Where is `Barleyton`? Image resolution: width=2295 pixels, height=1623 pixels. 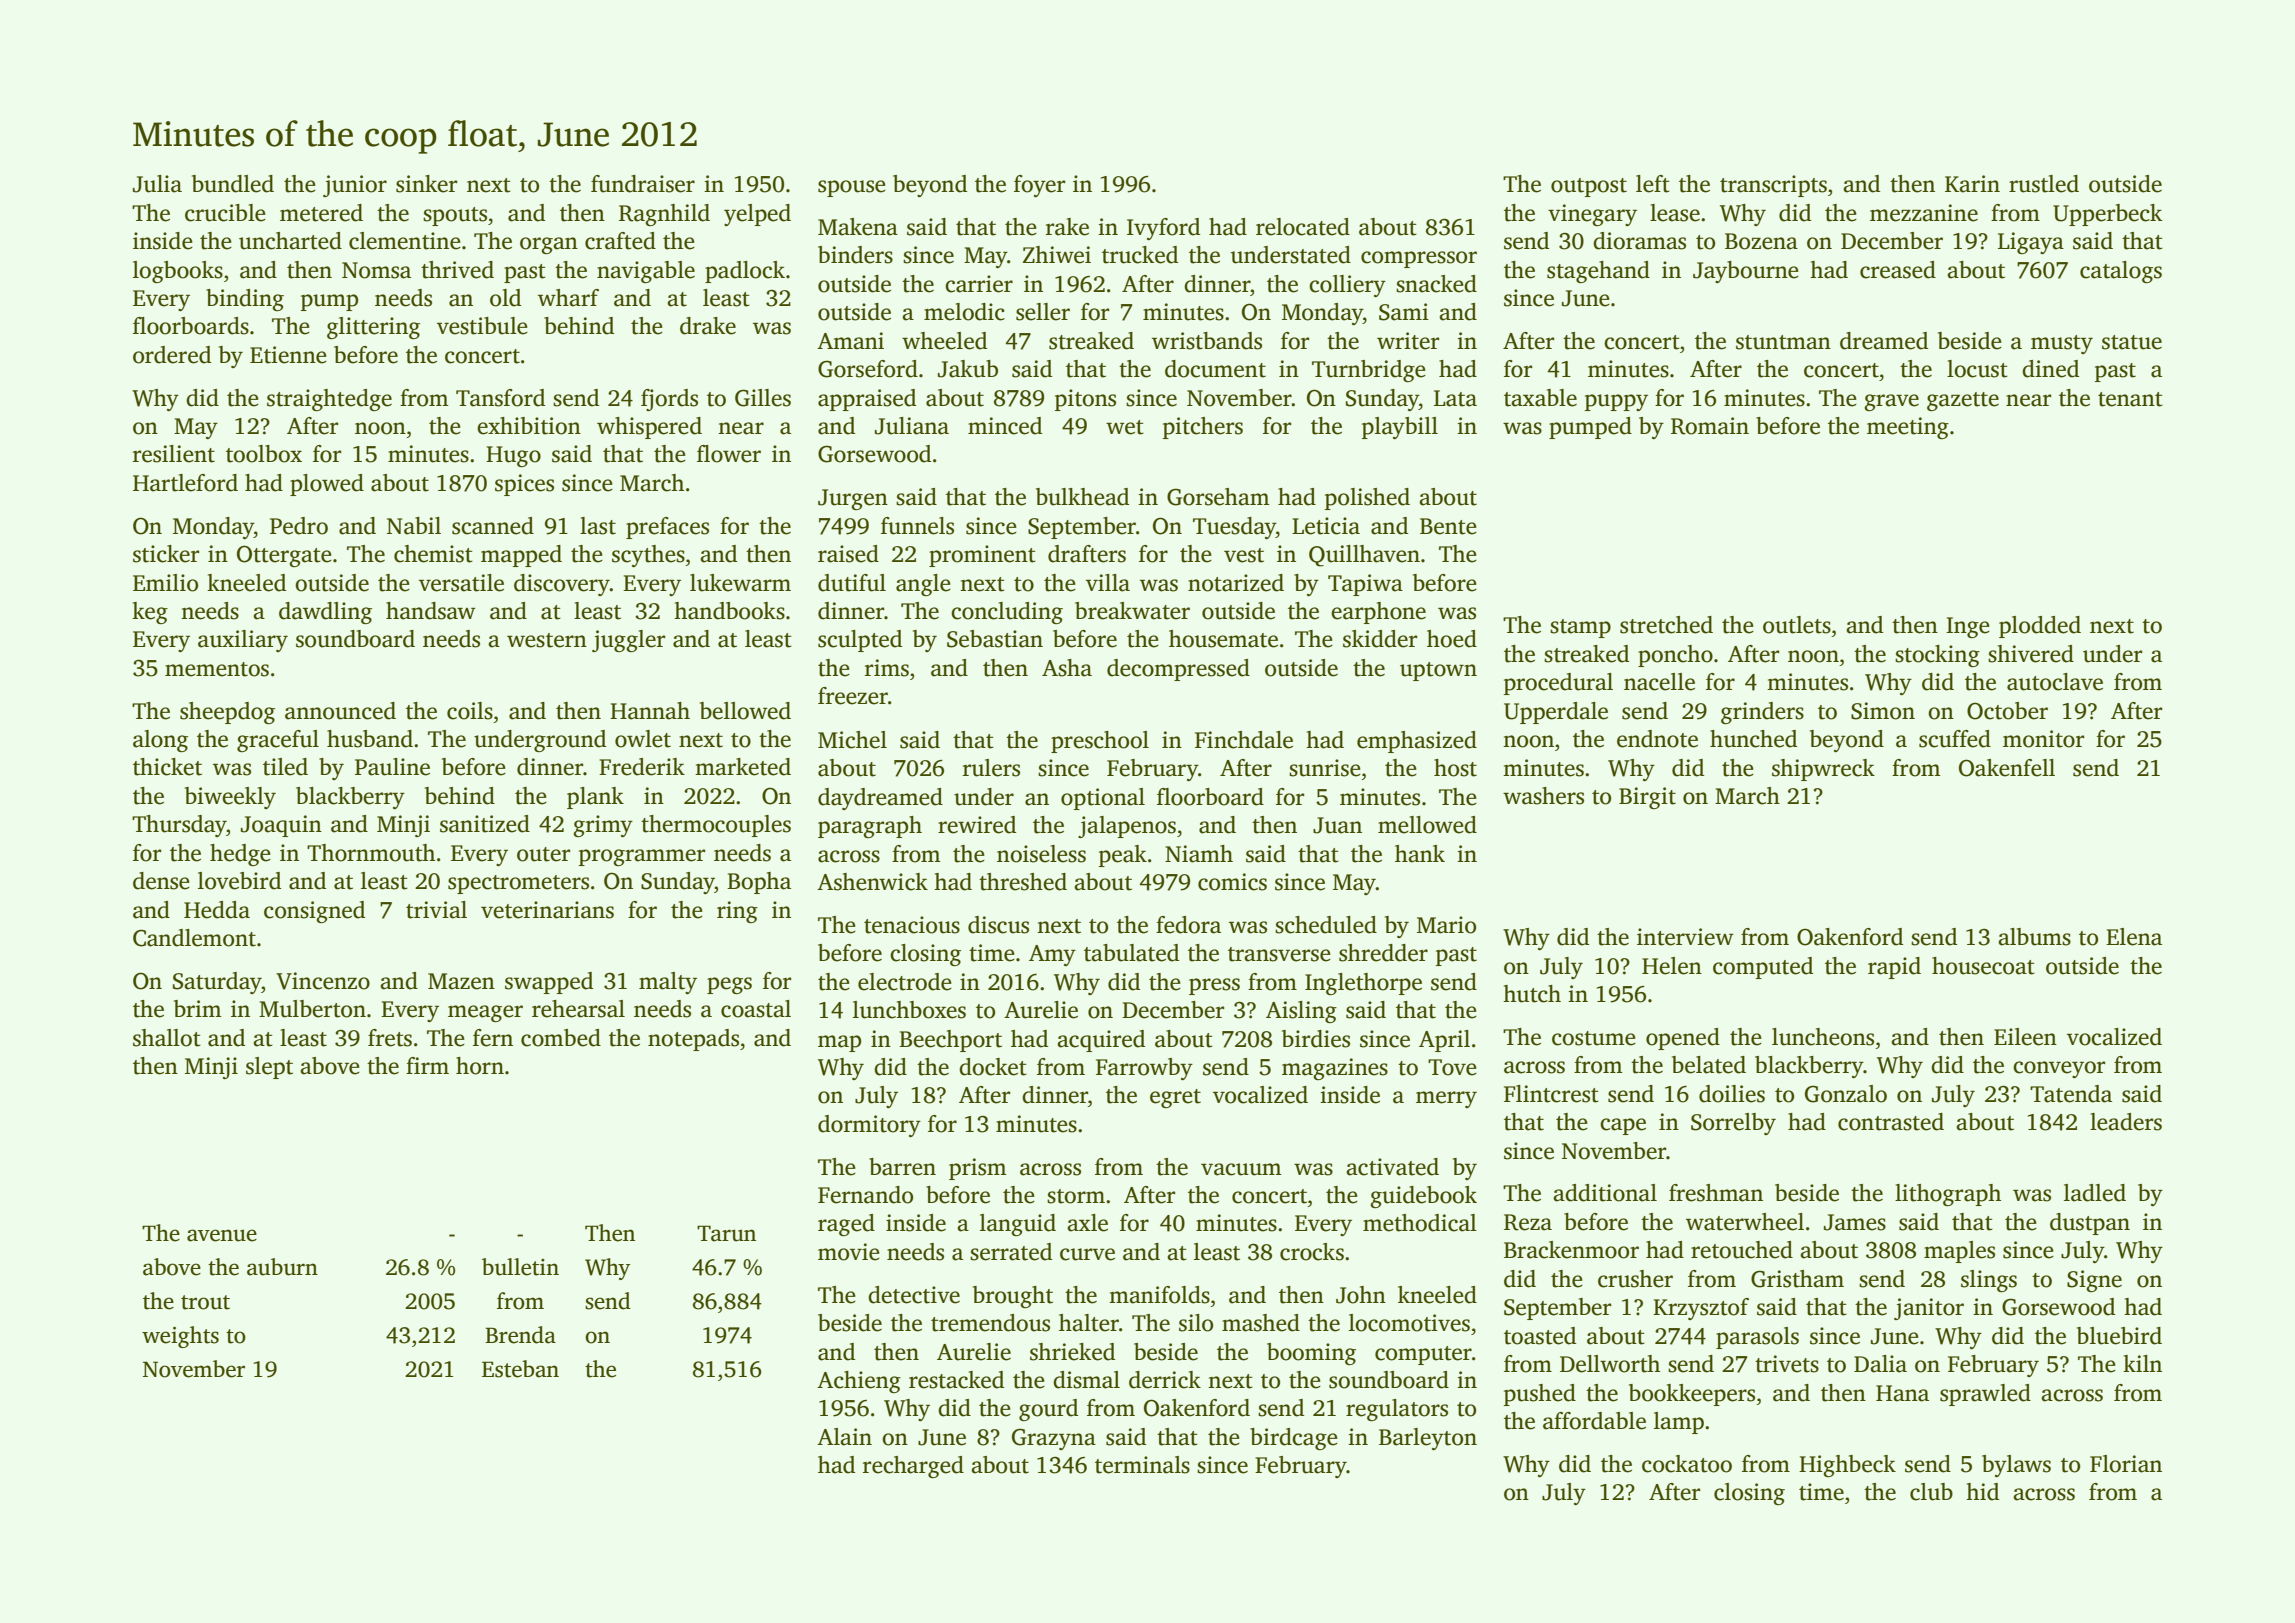 Barleyton is located at coordinates (1428, 1439).
